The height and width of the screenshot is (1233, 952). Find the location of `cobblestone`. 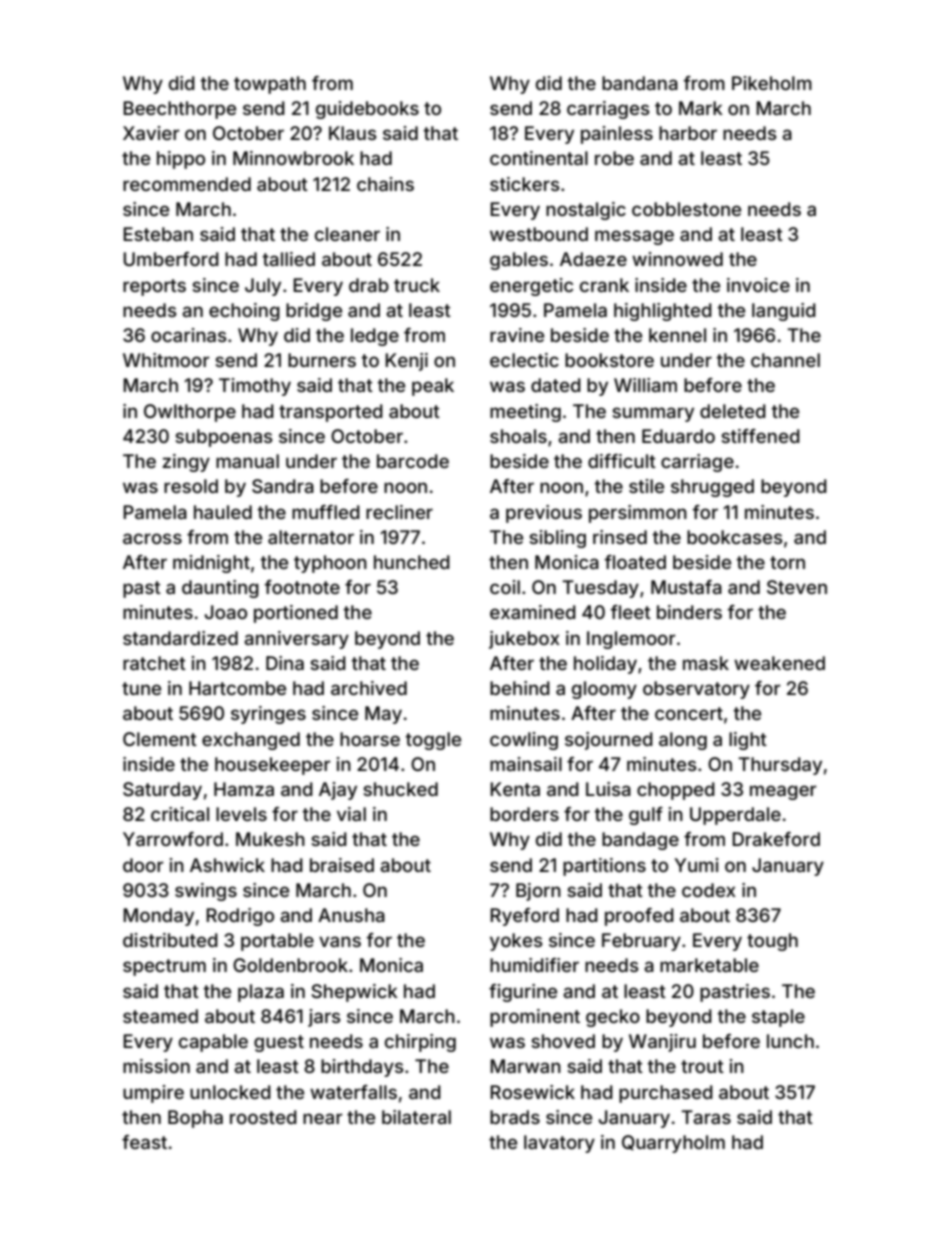

cobblestone is located at coordinates (686, 209).
